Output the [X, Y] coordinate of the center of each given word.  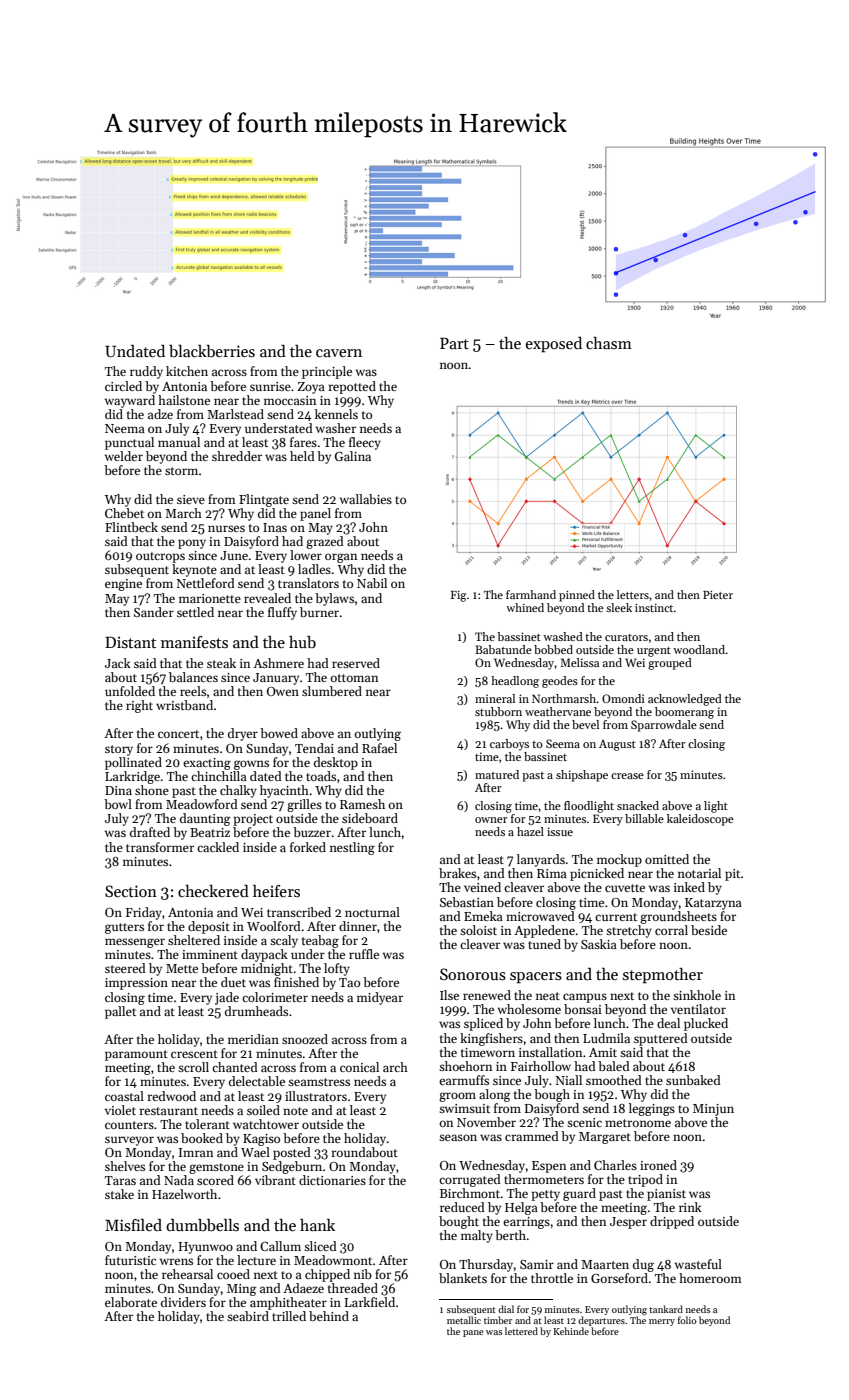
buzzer [312, 832]
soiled [263, 1110]
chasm [609, 343]
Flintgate [264, 500]
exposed [554, 345]
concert [178, 734]
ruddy [146, 372]
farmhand [531, 594]
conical [359, 1067]
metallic [464, 1320]
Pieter [718, 595]
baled [614, 1066]
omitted [667, 859]
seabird [248, 1316]
